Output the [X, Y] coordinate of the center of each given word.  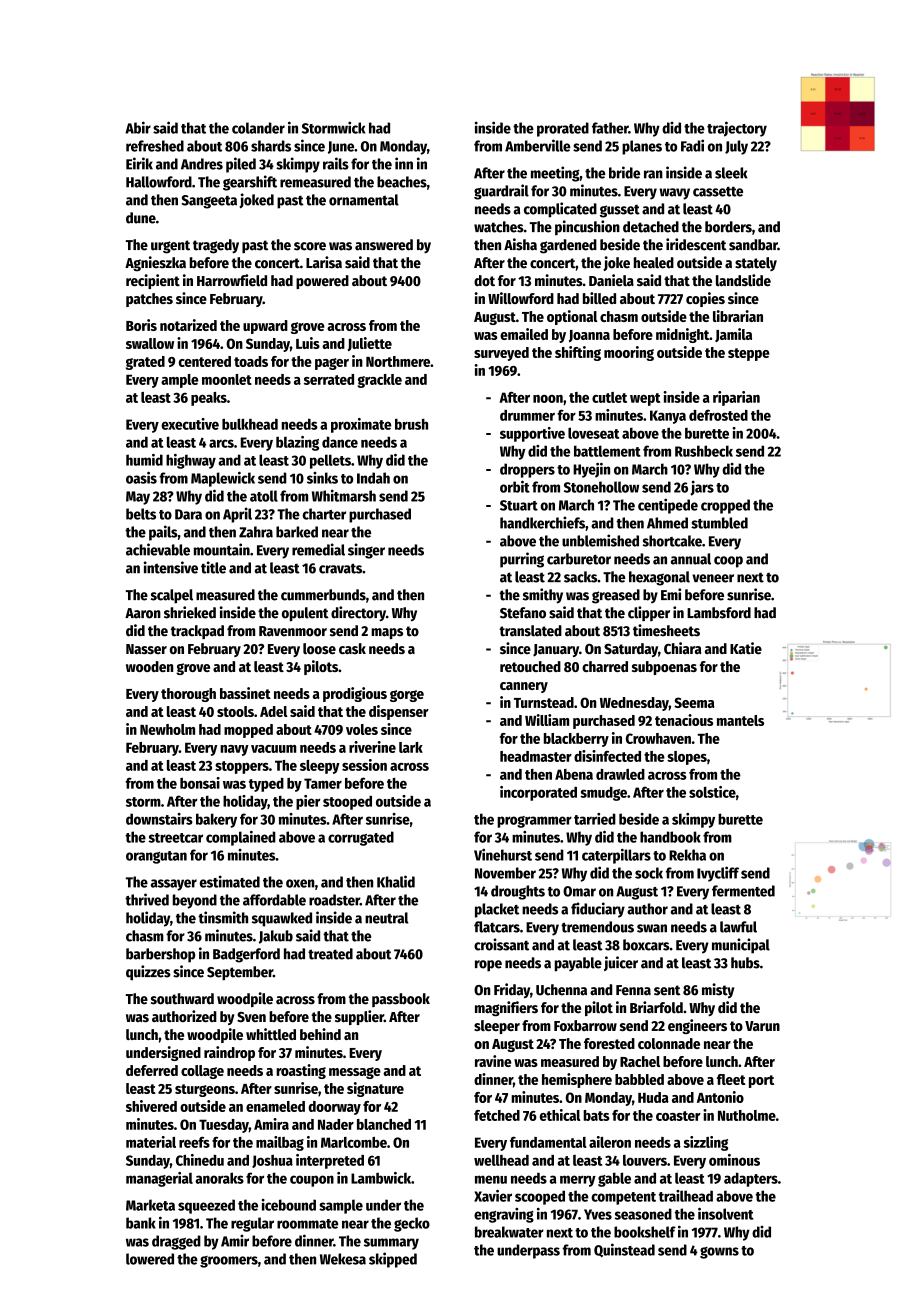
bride [624, 172]
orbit [515, 486]
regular [252, 1224]
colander [258, 128]
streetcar [176, 838]
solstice [712, 792]
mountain [222, 549]
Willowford [521, 298]
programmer [534, 822]
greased [616, 596]
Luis [308, 343]
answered [384, 245]
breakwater [509, 1232]
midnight [682, 335]
